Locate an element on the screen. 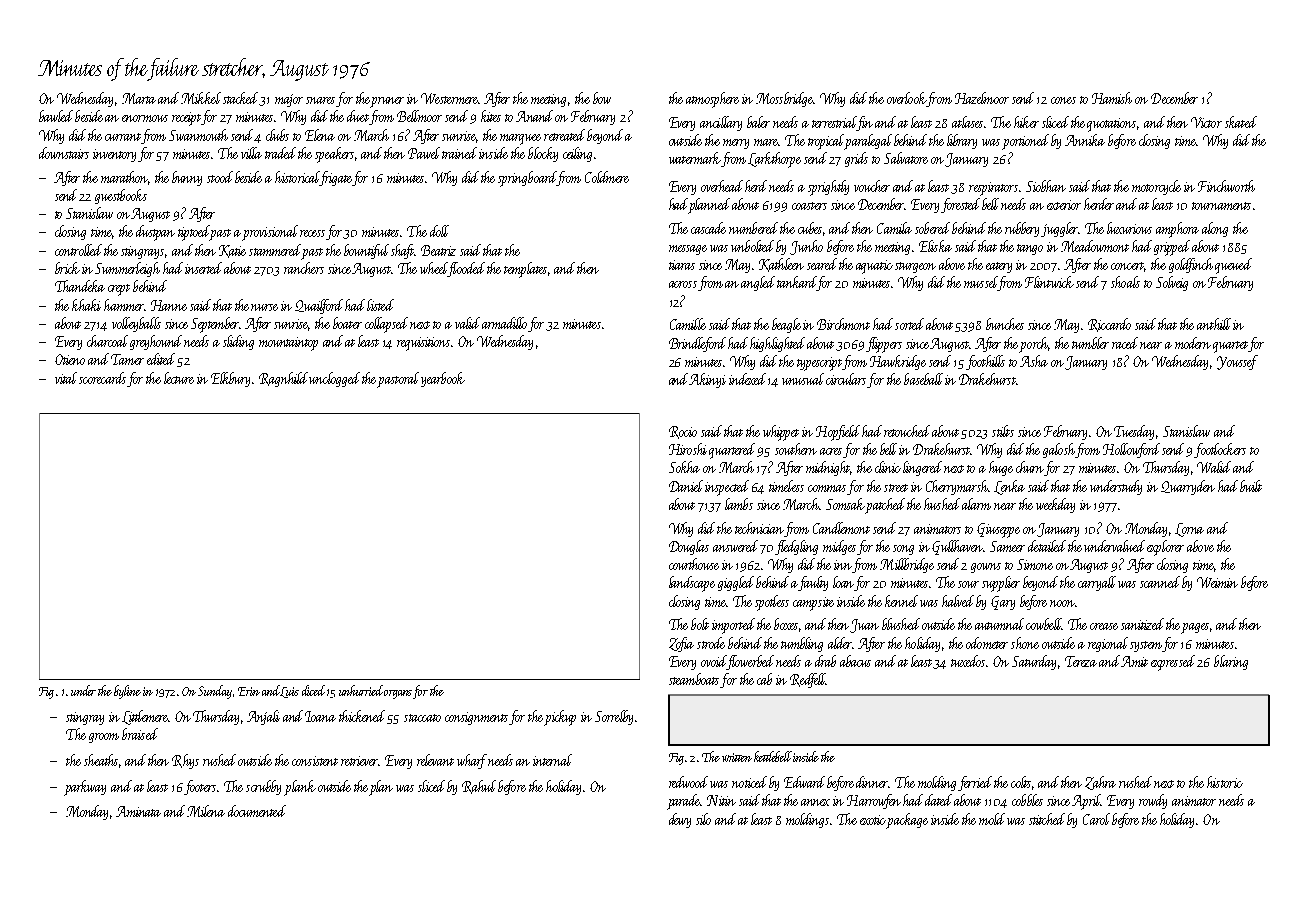 Image resolution: width=1308 pixels, height=924 pixels. documented is located at coordinates (257, 811).
